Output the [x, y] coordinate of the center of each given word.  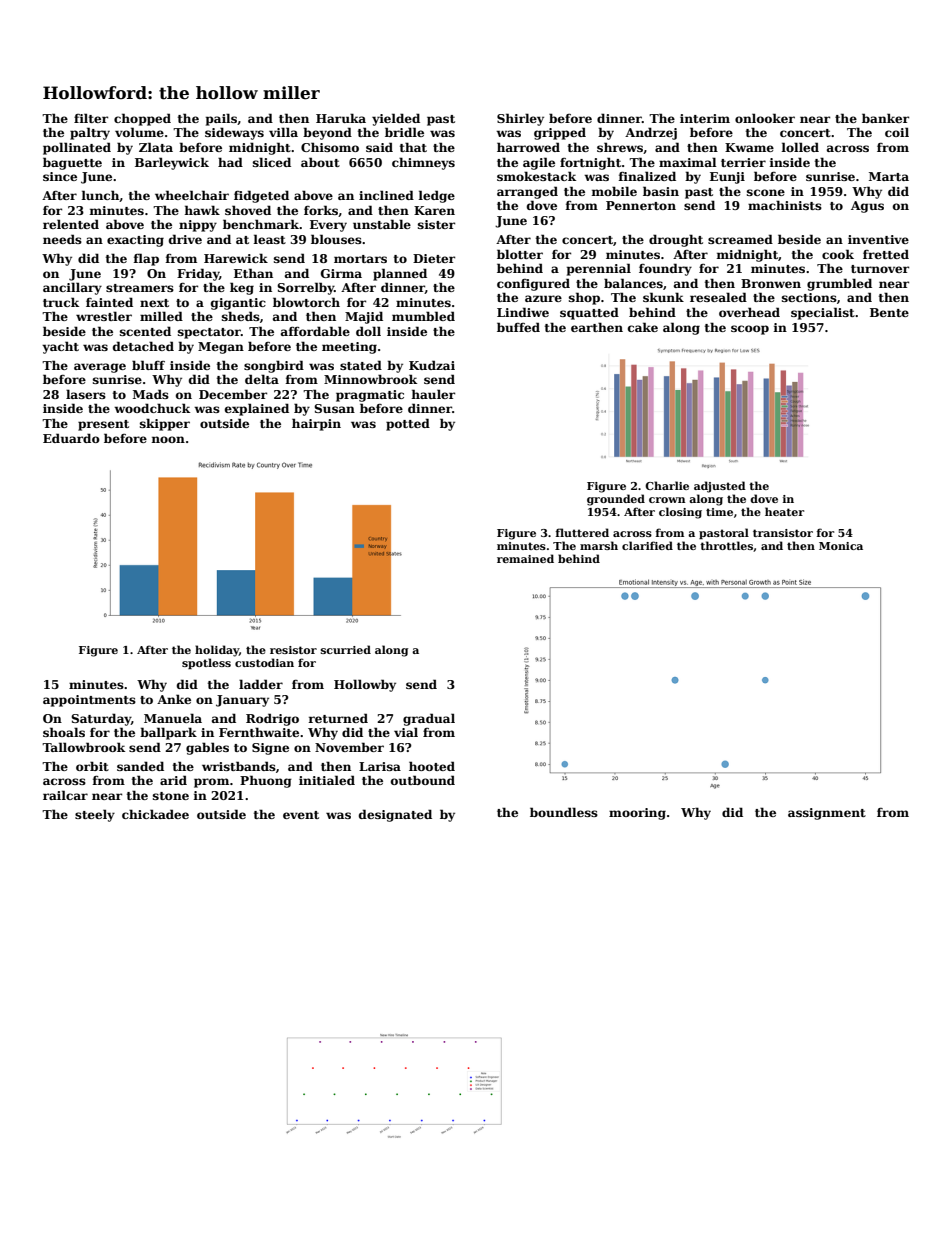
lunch [100, 195]
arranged [527, 192]
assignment [827, 814]
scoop [750, 330]
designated [395, 815]
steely [95, 815]
